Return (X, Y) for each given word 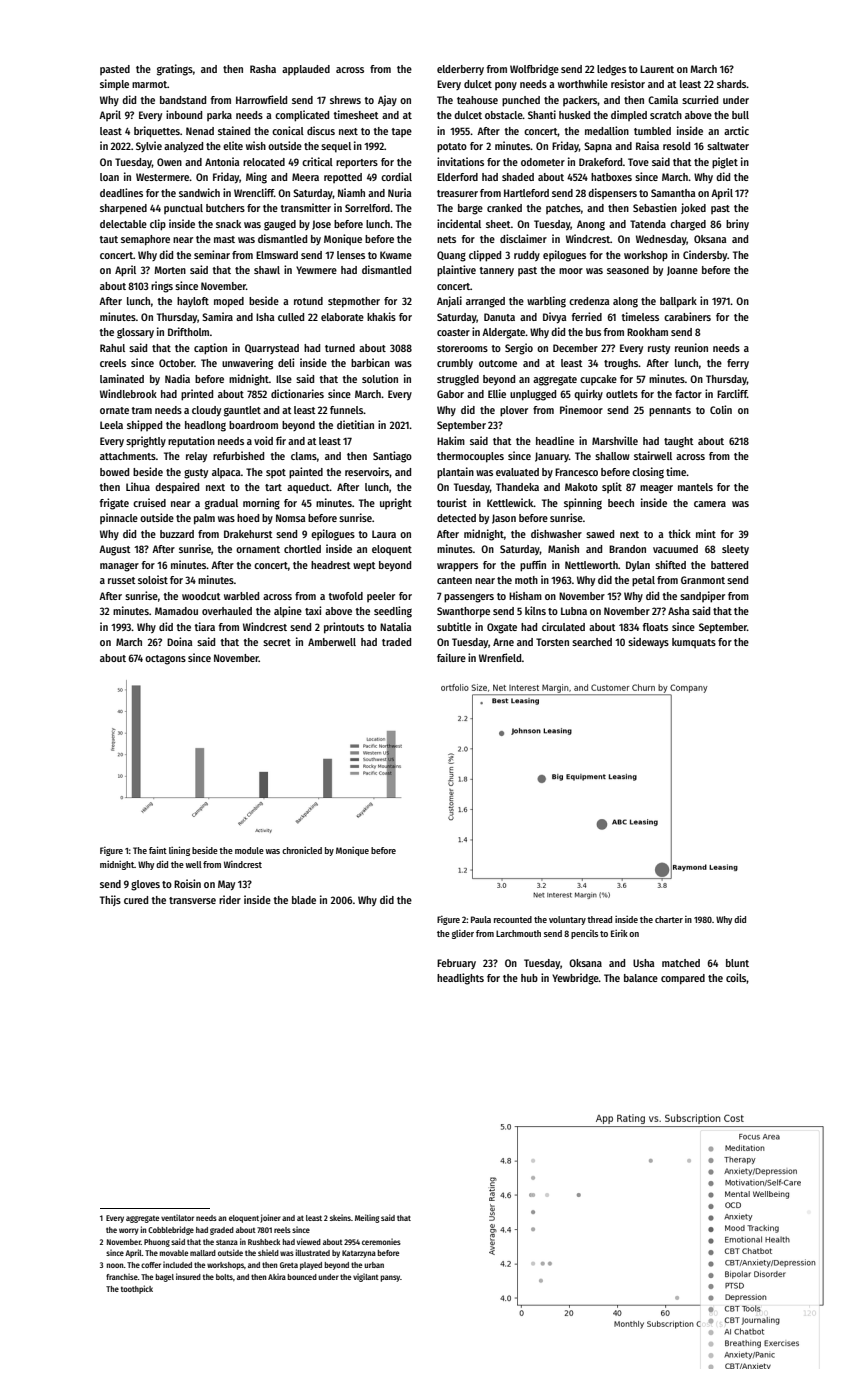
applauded (306, 70)
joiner (270, 1218)
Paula (481, 919)
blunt (737, 963)
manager (119, 567)
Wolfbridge (534, 70)
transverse (192, 900)
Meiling (367, 1218)
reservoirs (367, 471)
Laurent (657, 69)
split (612, 487)
